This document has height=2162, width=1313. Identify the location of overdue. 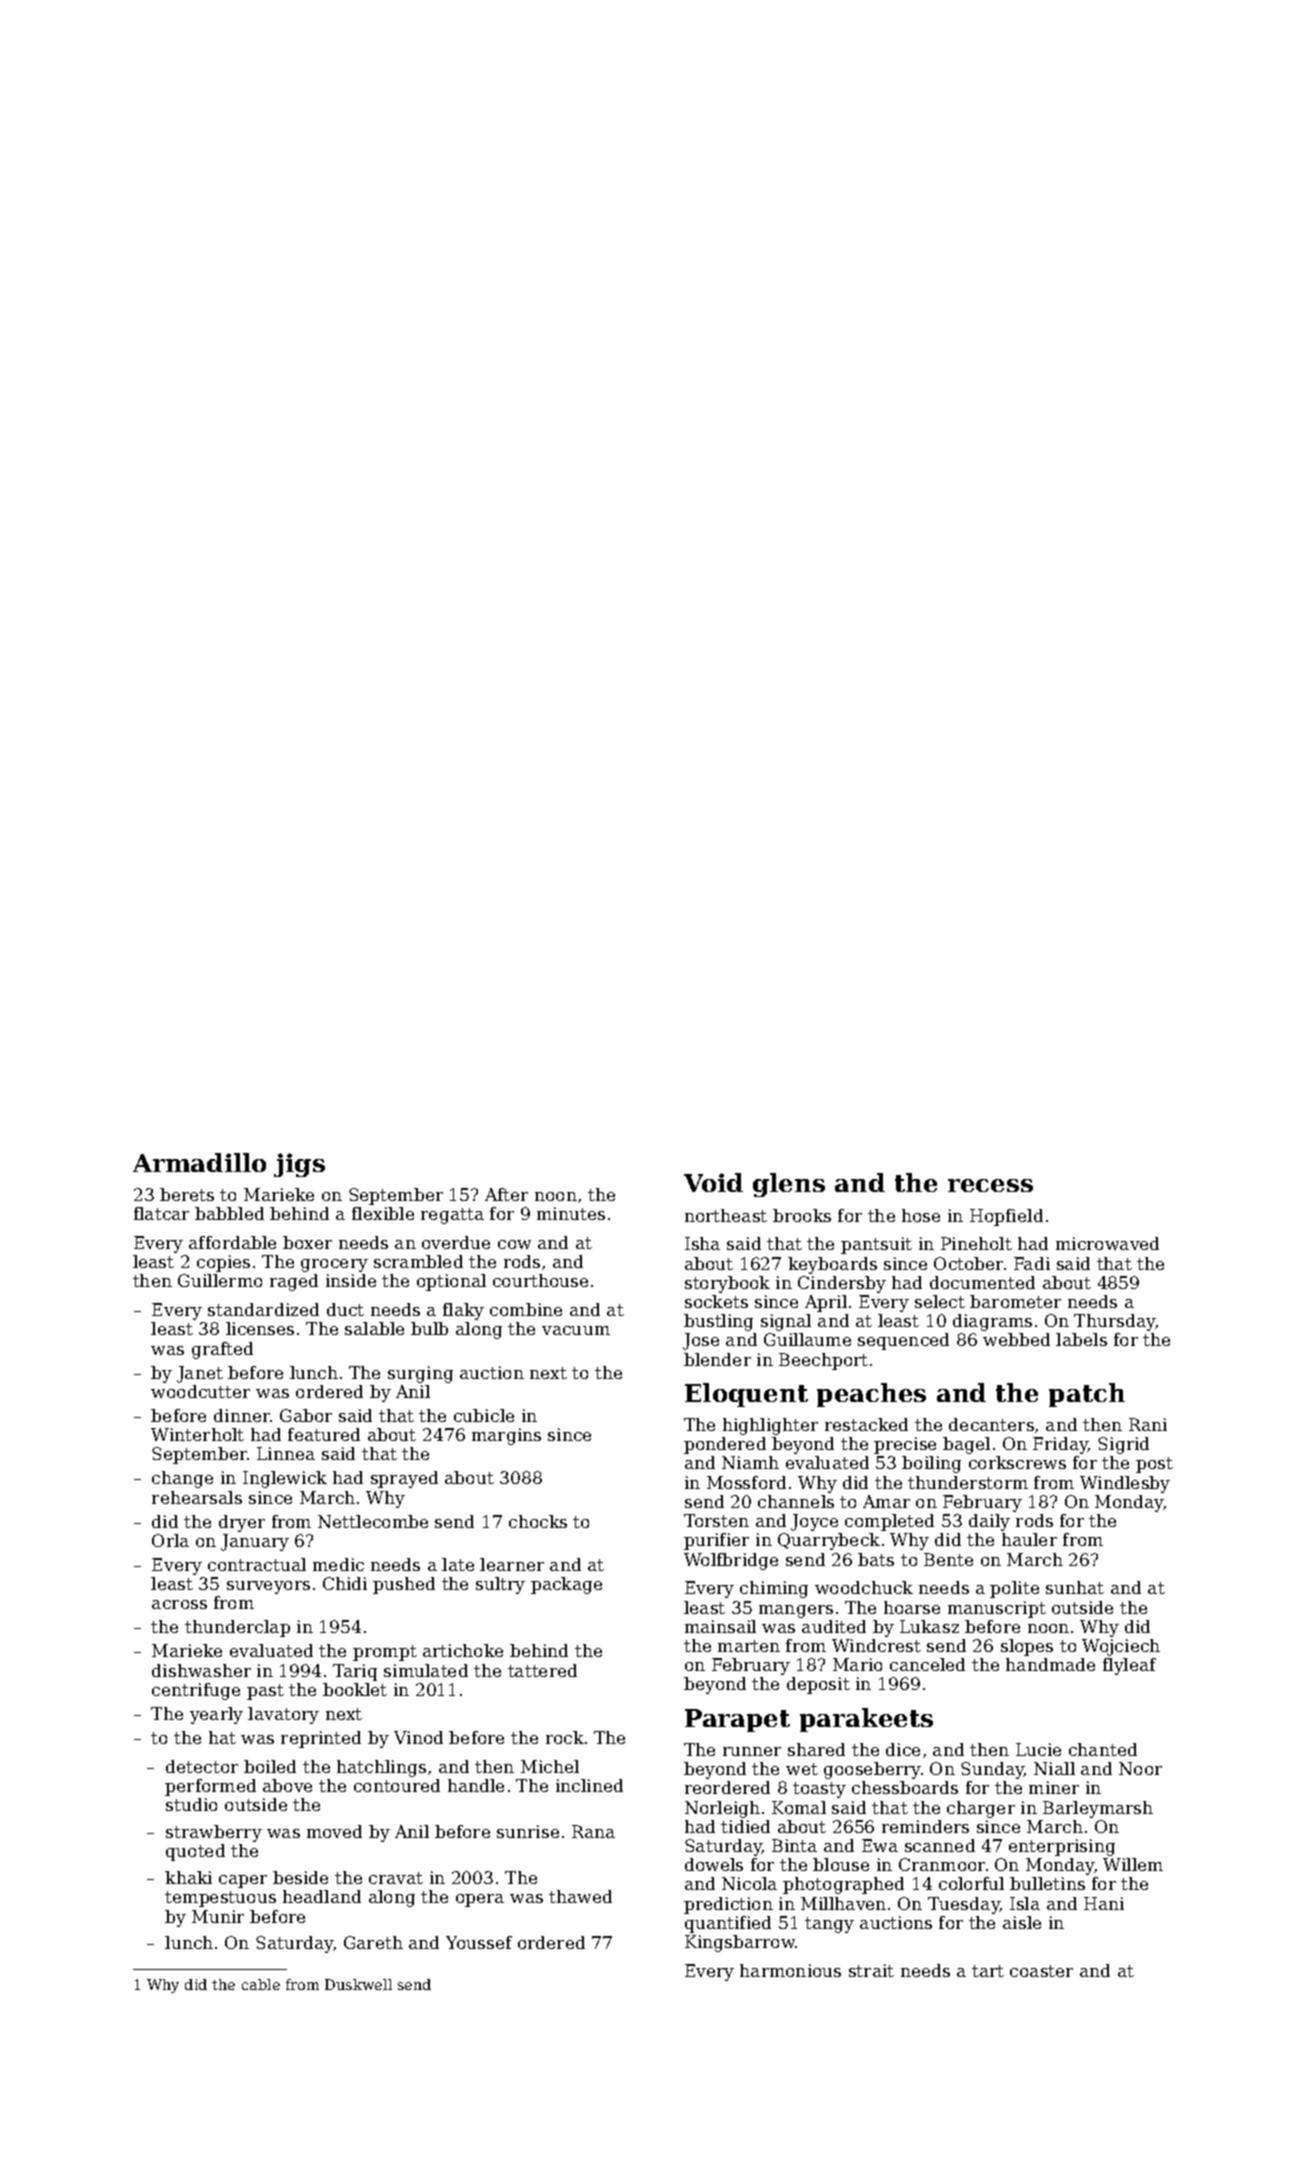
(456, 1242).
